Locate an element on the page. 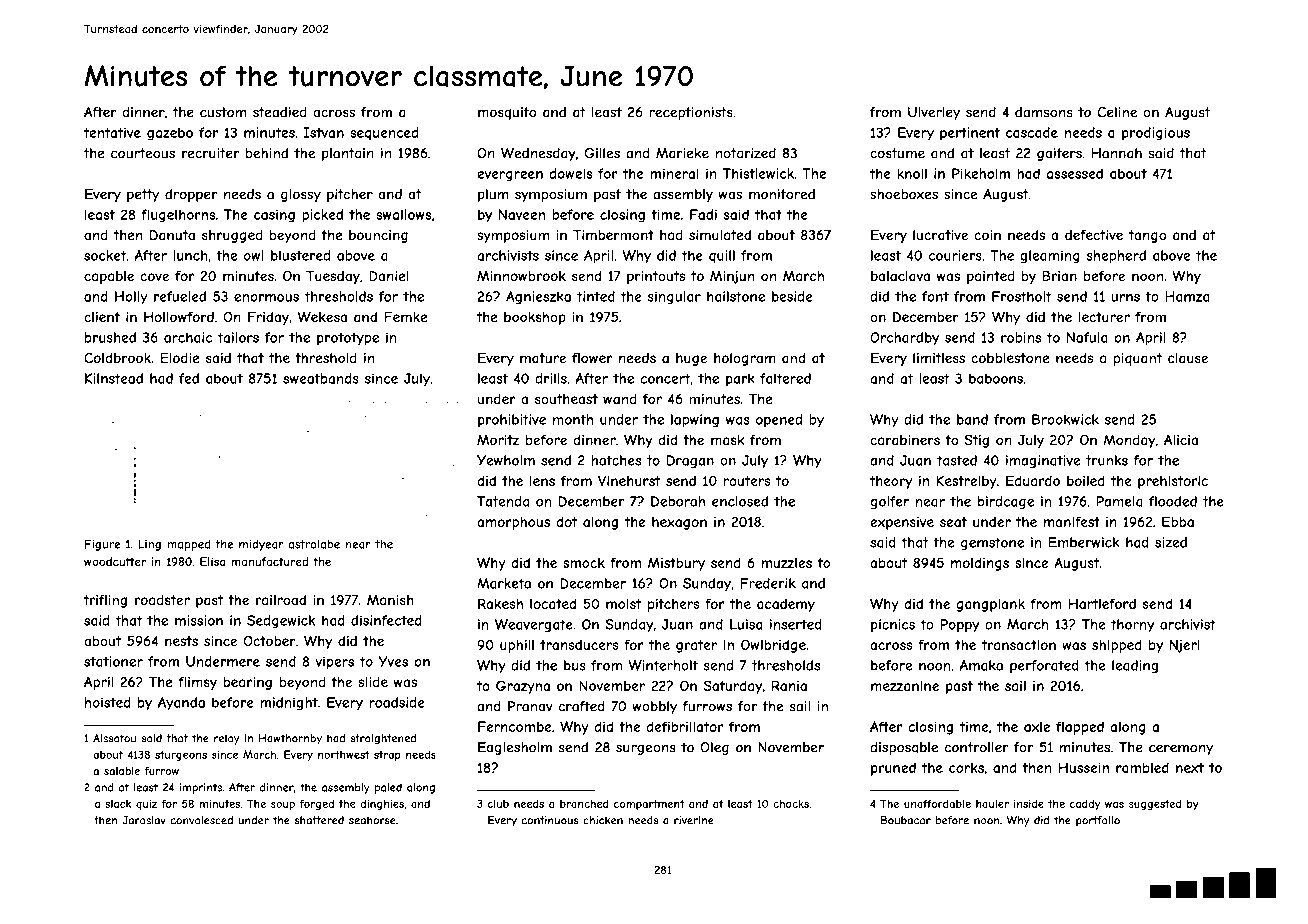 This image has width=1308, height=924. fed is located at coordinates (189, 378).
